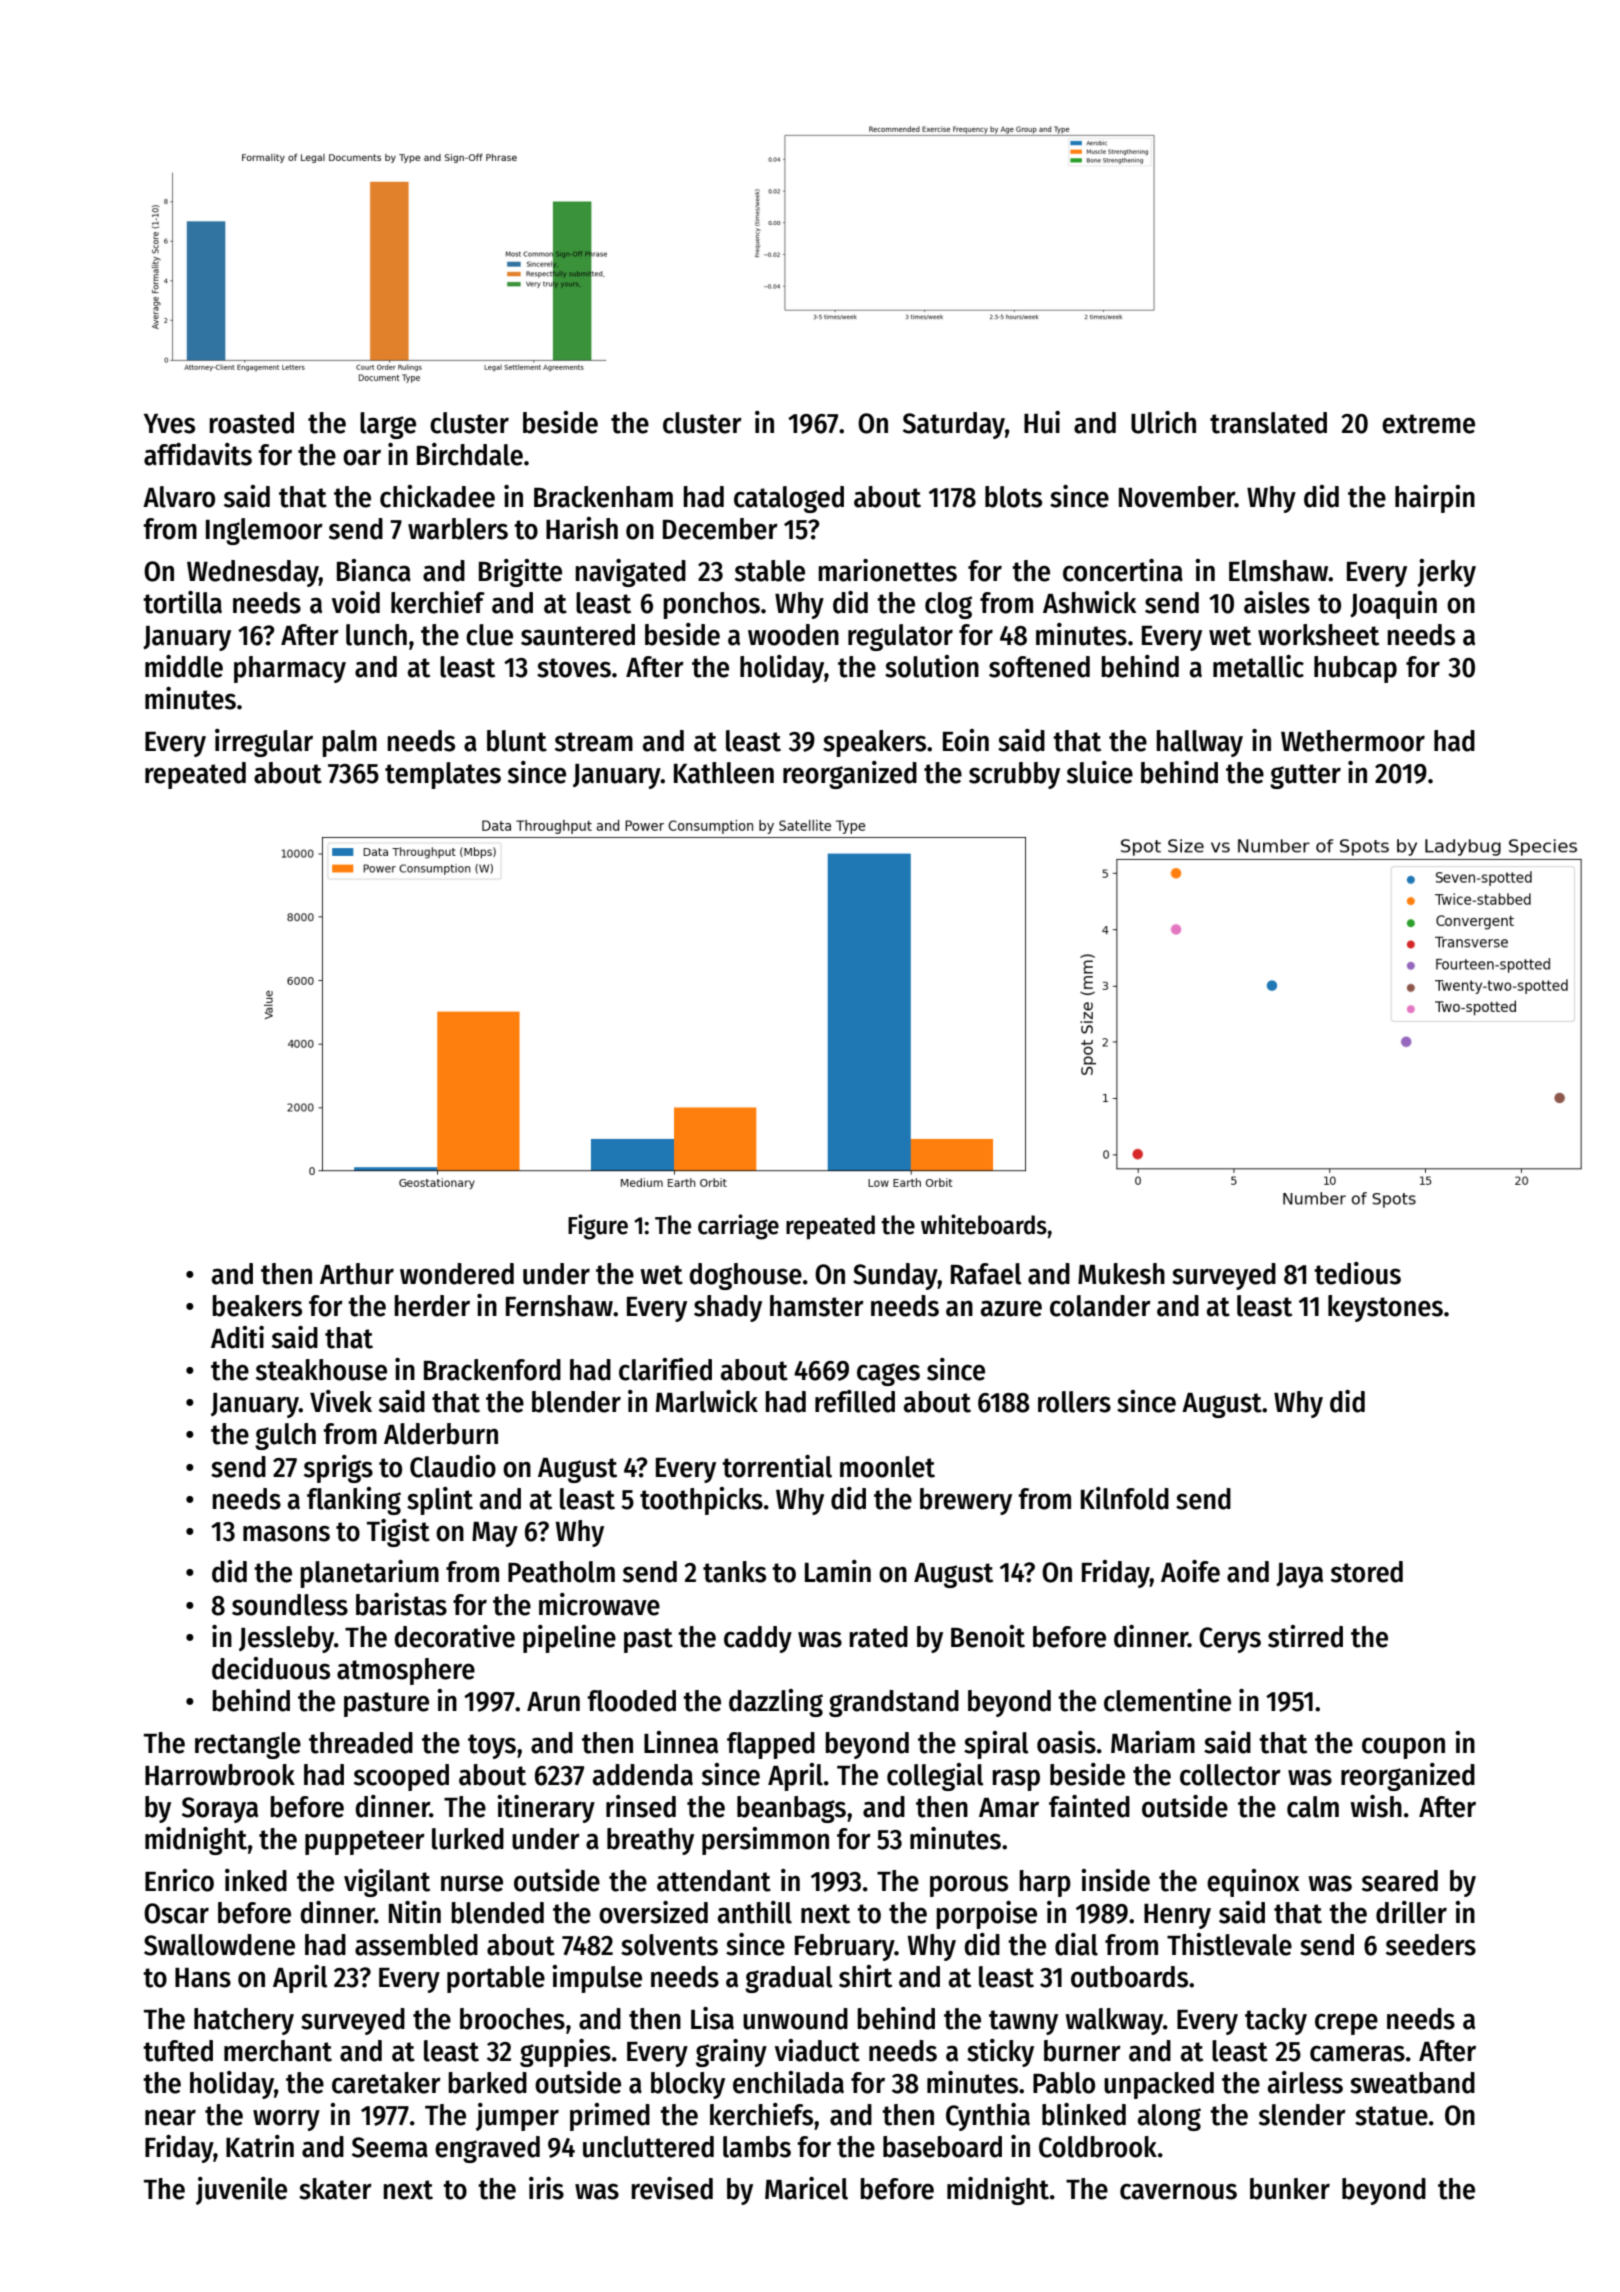 This document has width=1620, height=2292. Describe the element at coordinates (630, 573) in the document. I see `navigated` at that location.
